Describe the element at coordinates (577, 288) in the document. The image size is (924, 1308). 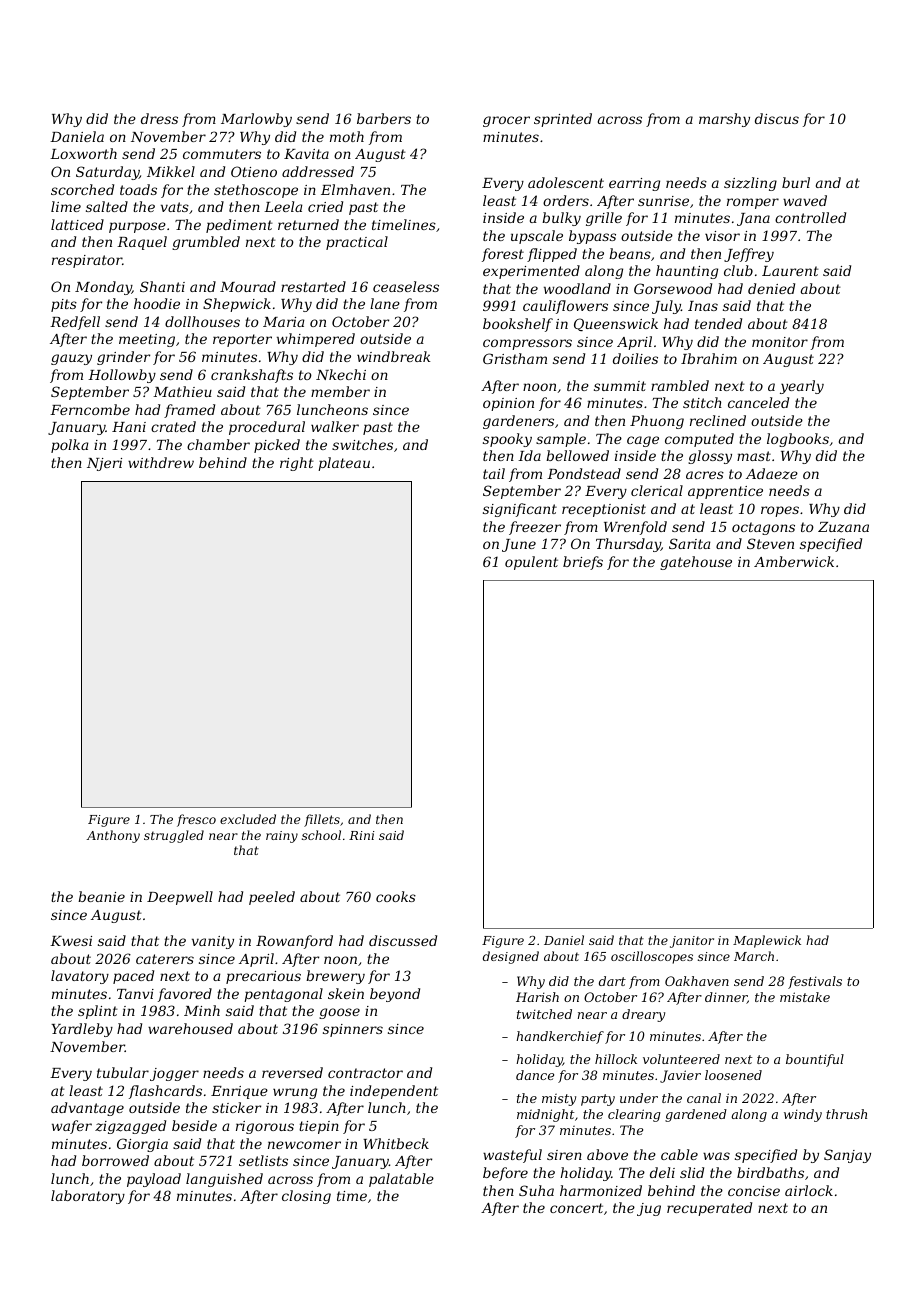
I see `woodland` at that location.
